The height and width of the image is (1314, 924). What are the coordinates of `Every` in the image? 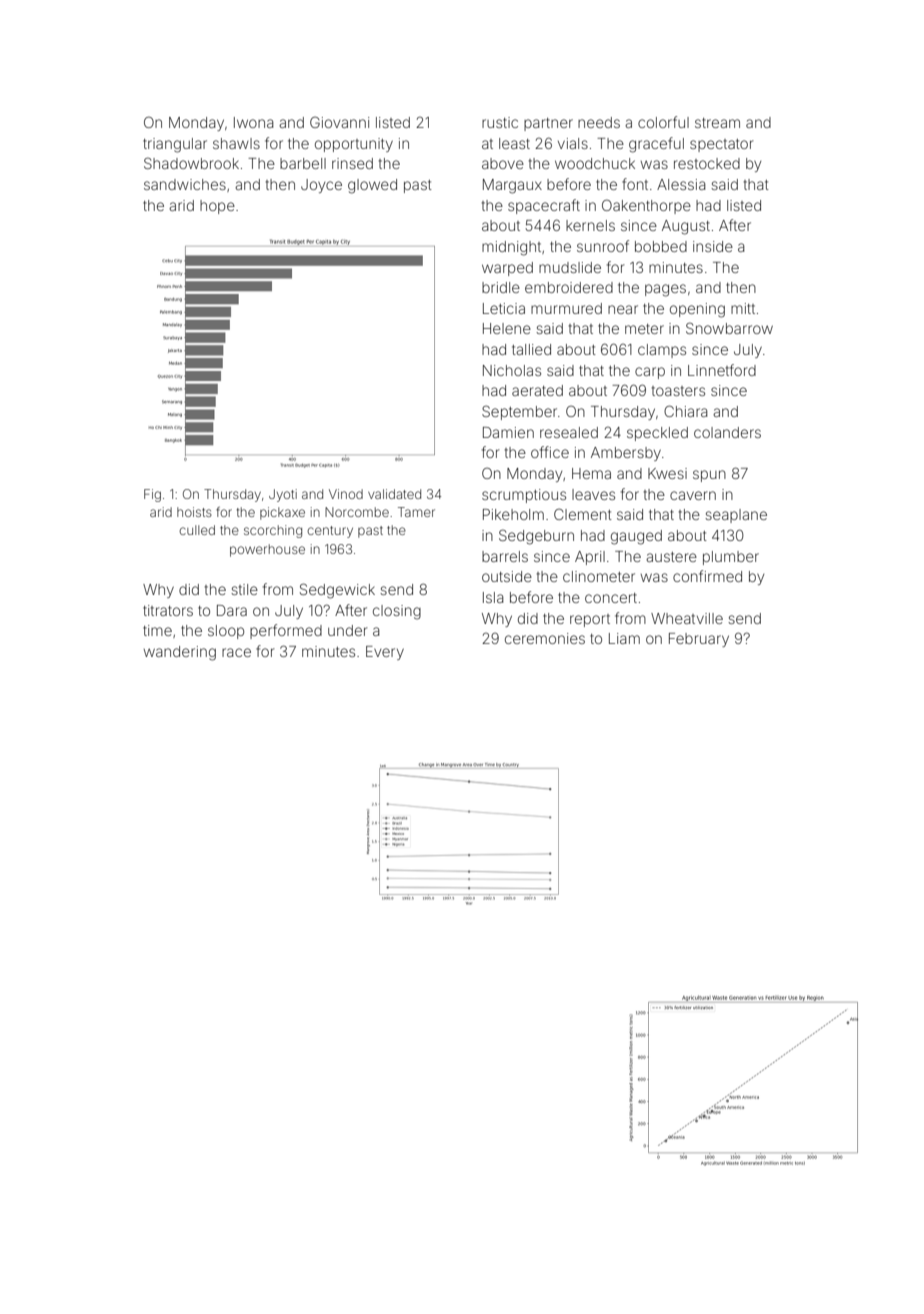 It's located at (385, 653).
